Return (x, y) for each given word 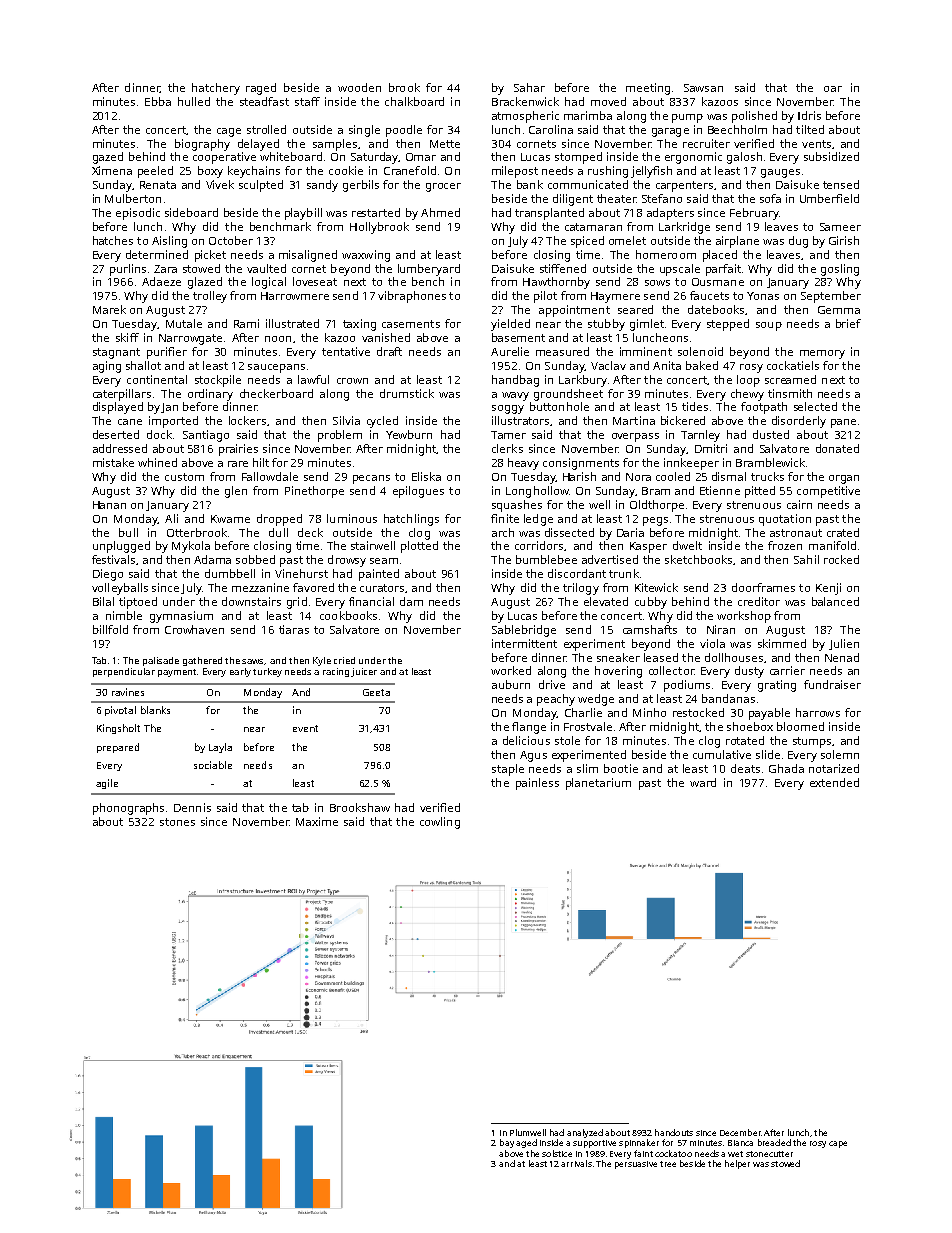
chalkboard (414, 101)
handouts (674, 1132)
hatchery (216, 89)
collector (671, 670)
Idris (809, 115)
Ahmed (440, 212)
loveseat (315, 281)
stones (177, 822)
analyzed (585, 1133)
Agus (533, 756)
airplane (737, 242)
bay (507, 1143)
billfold (110, 629)
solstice (557, 1153)
